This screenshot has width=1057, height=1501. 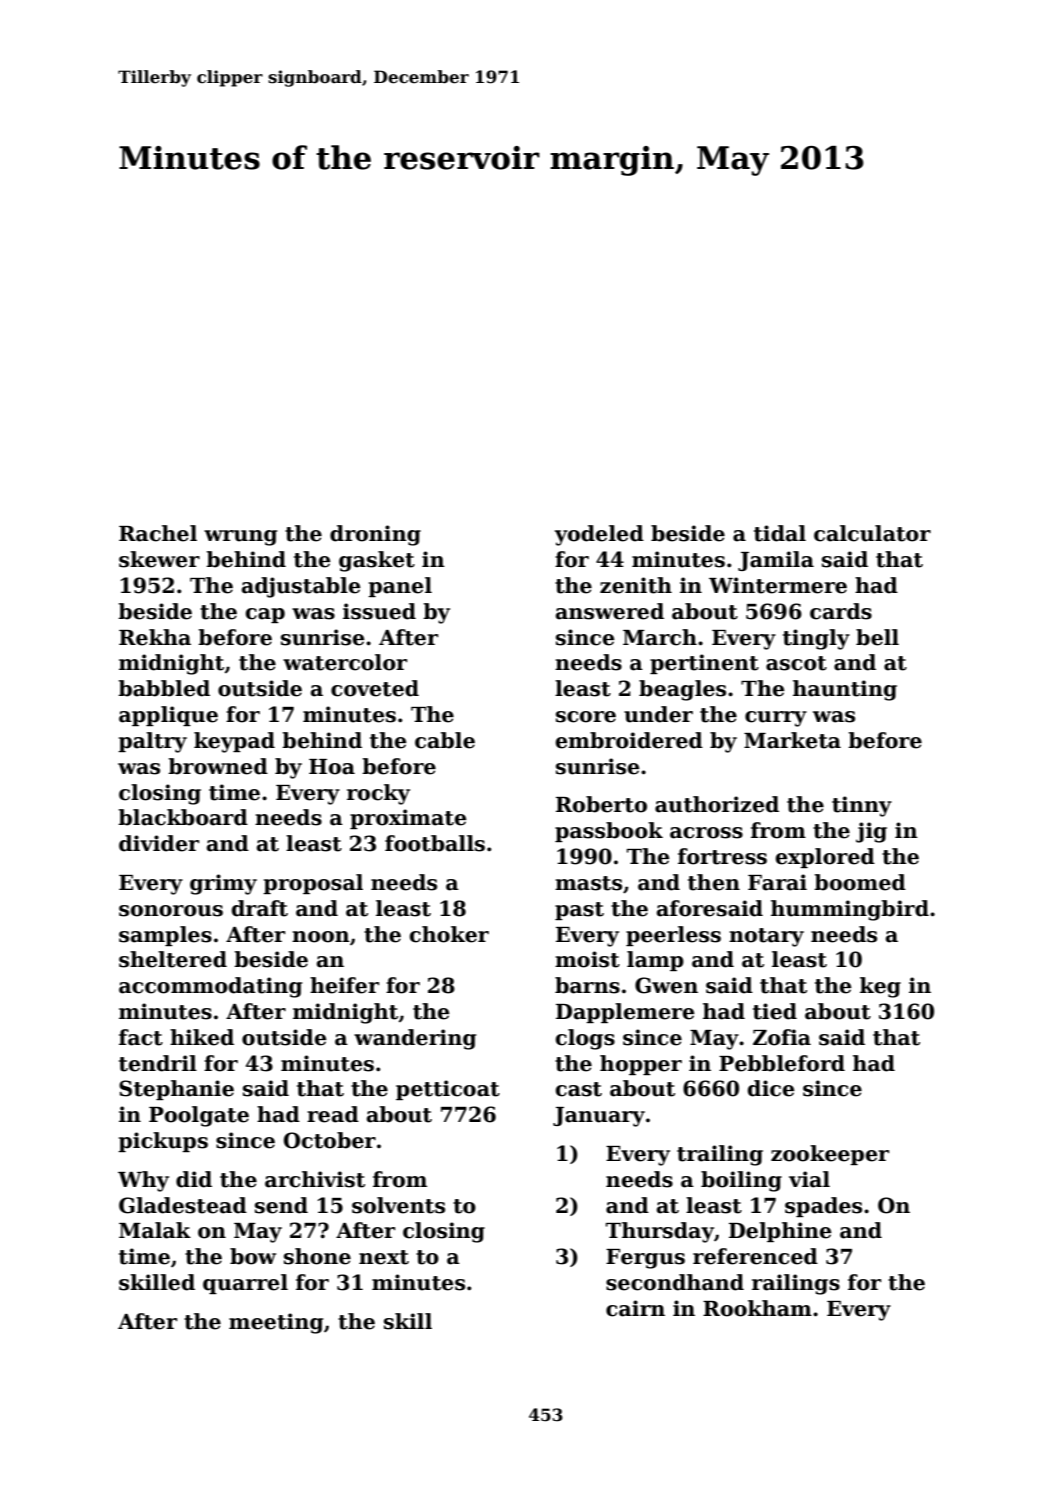 I want to click on yodeled, so click(x=599, y=535).
